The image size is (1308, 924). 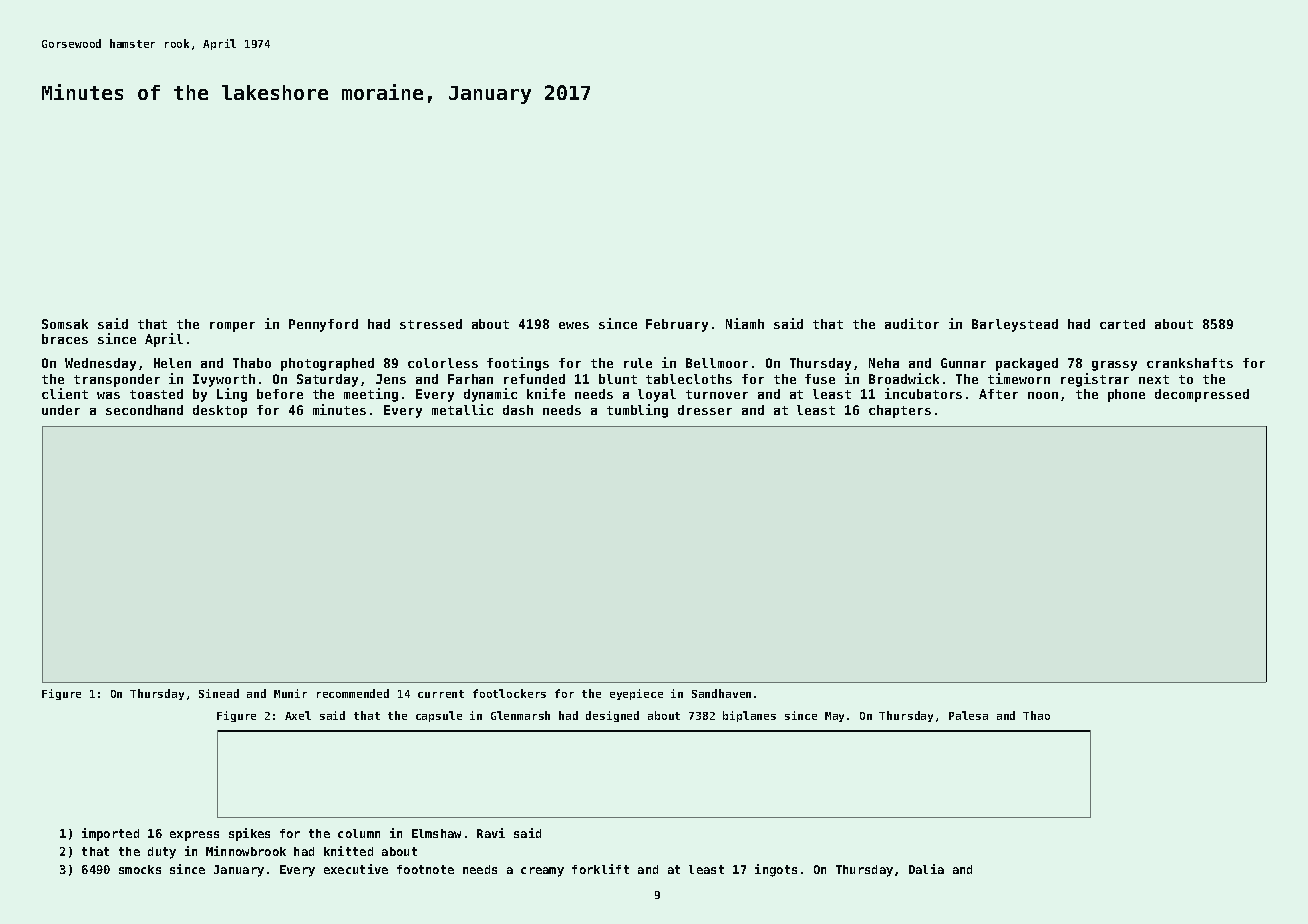 I want to click on Somsak, so click(x=65, y=324).
